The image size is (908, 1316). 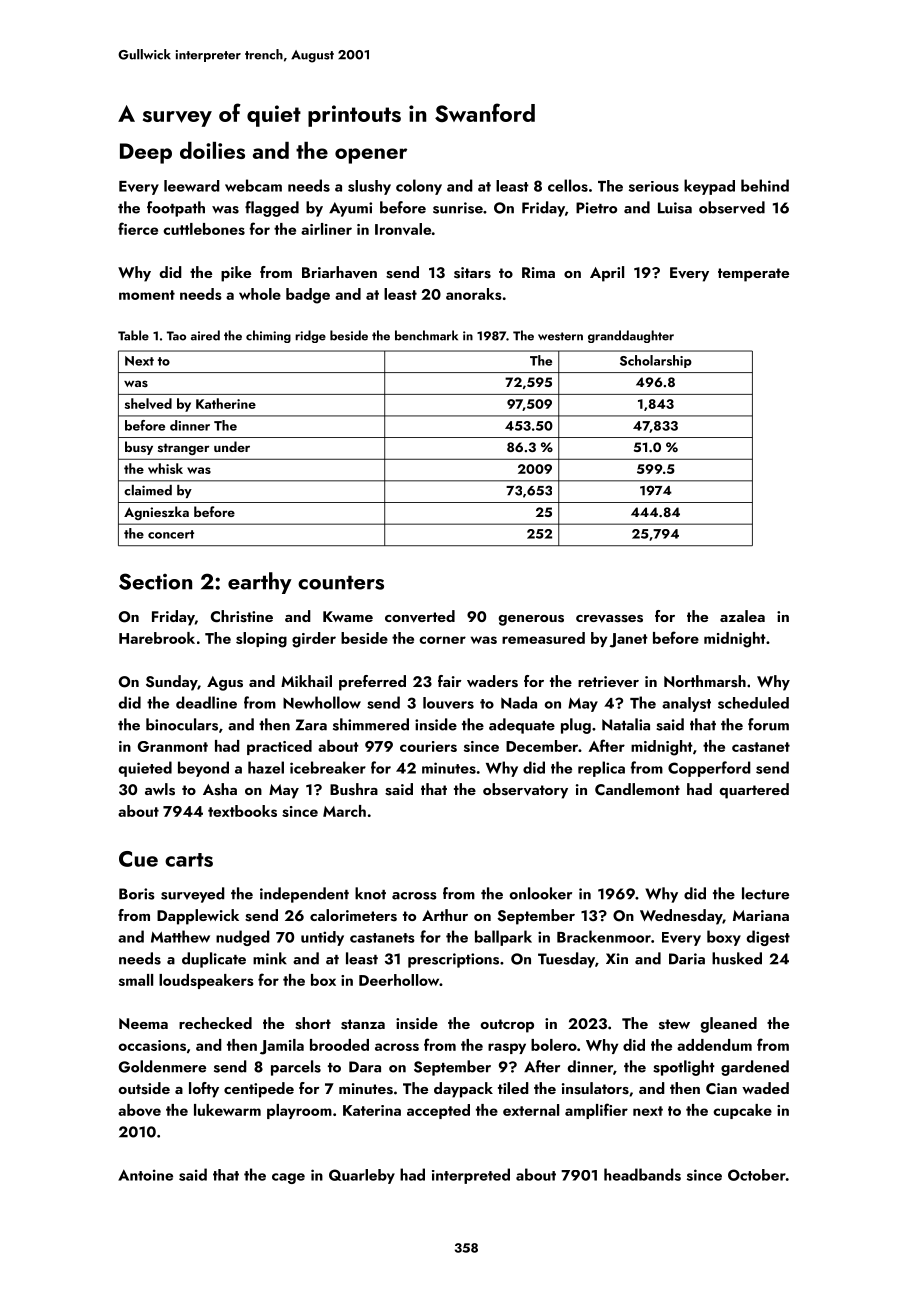 I want to click on airliner, so click(x=326, y=229).
